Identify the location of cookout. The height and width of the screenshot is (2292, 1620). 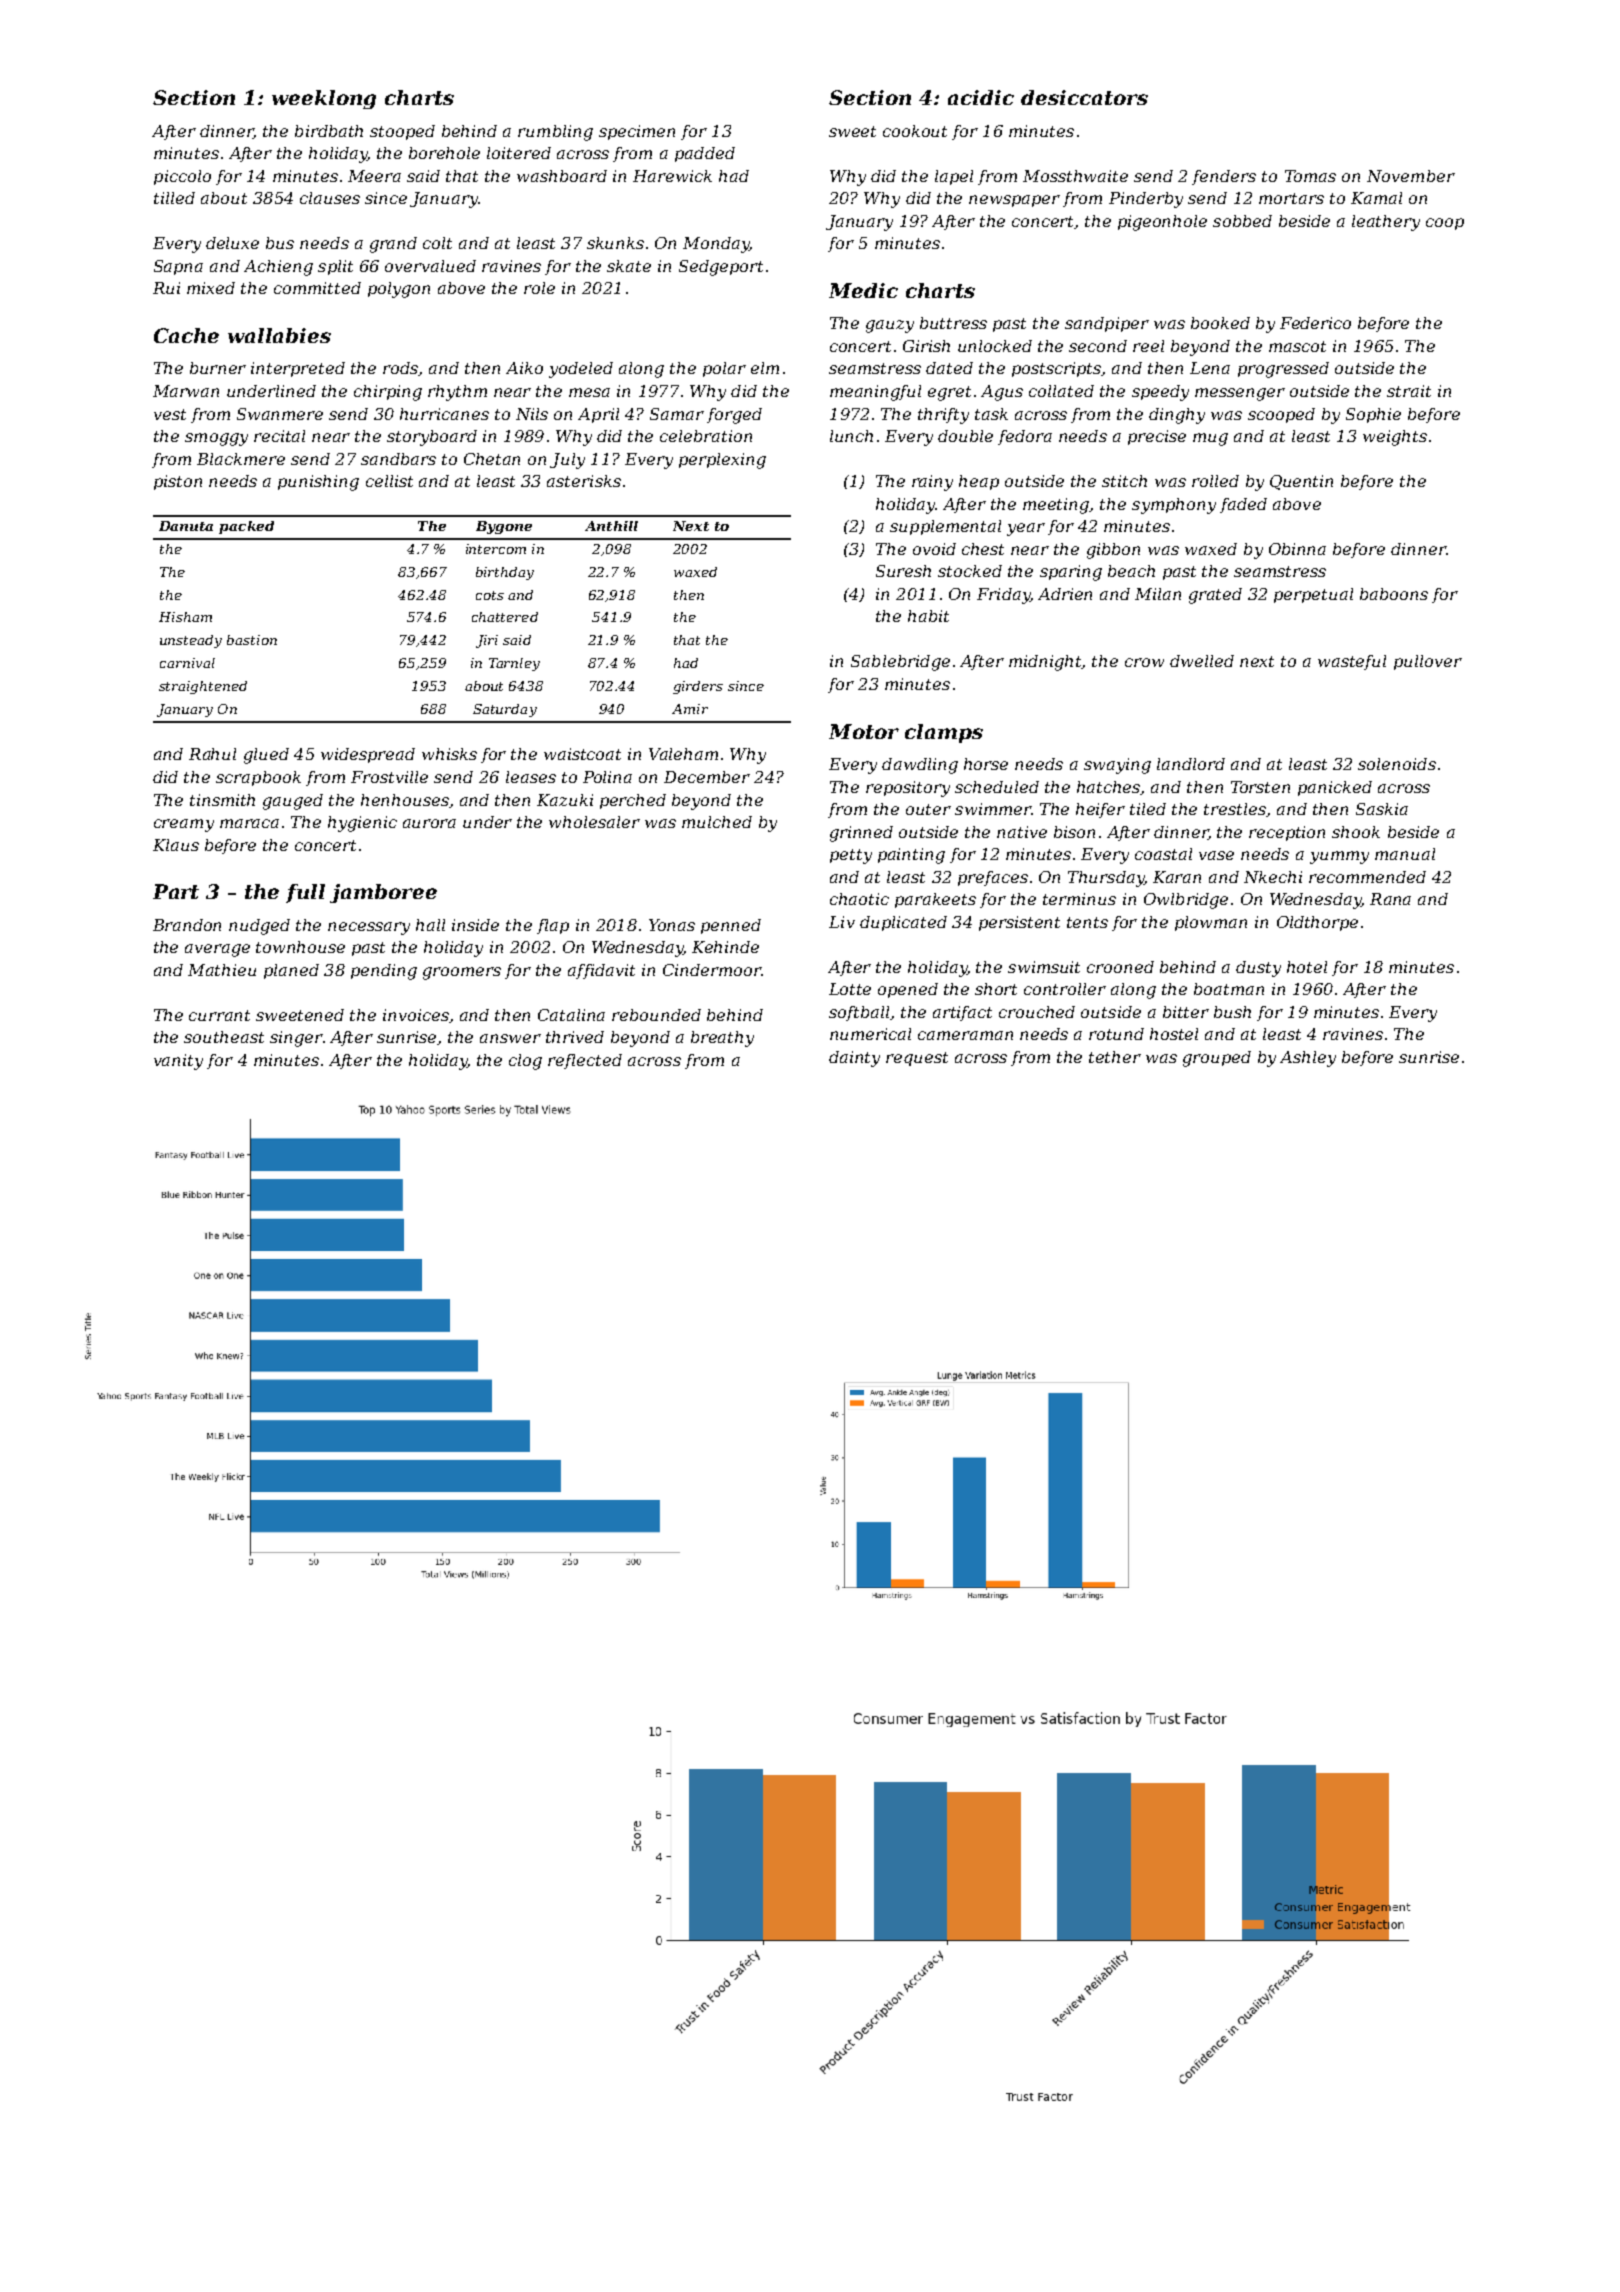
(915, 131).
